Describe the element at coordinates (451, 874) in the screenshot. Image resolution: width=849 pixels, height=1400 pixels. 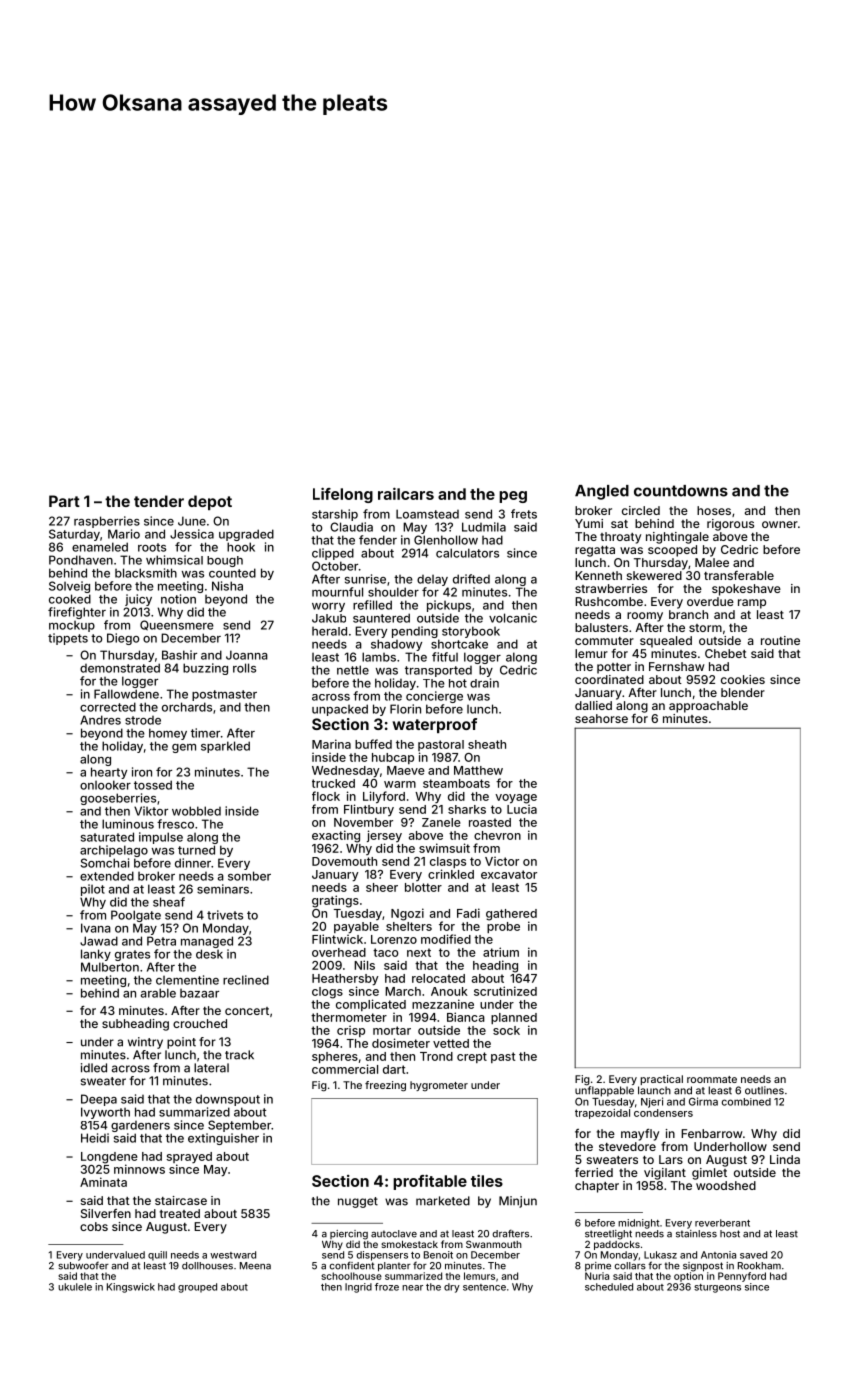
I see `crinkled` at that location.
